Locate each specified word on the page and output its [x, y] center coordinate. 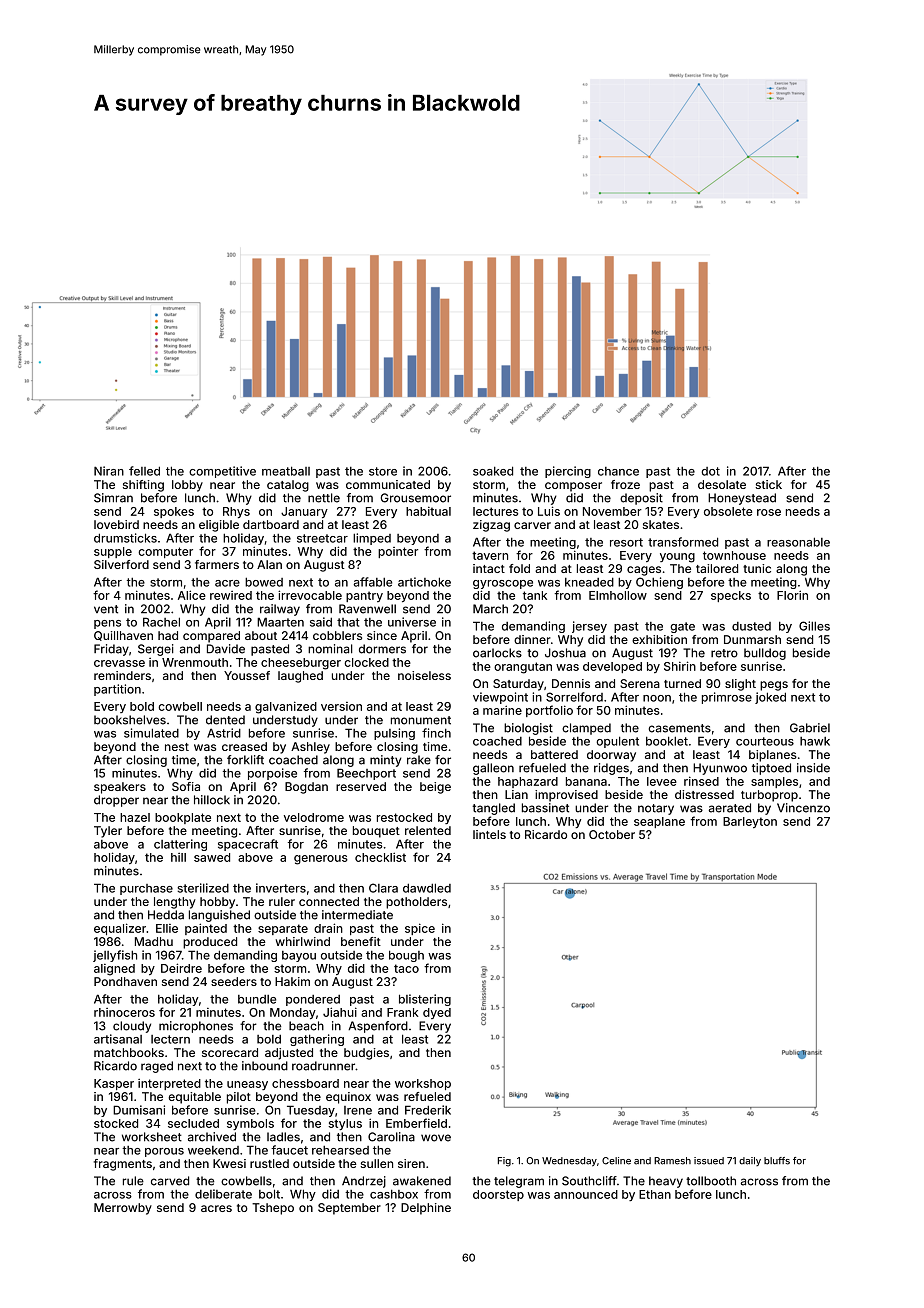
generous [321, 860]
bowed [264, 582]
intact [489, 568]
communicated [388, 484]
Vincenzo [803, 808]
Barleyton [750, 822]
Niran [109, 471]
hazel [135, 817]
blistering [425, 1000]
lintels [489, 834]
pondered [313, 1000]
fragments [123, 1165]
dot [710, 471]
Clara [383, 888]
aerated [730, 808]
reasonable [798, 542]
